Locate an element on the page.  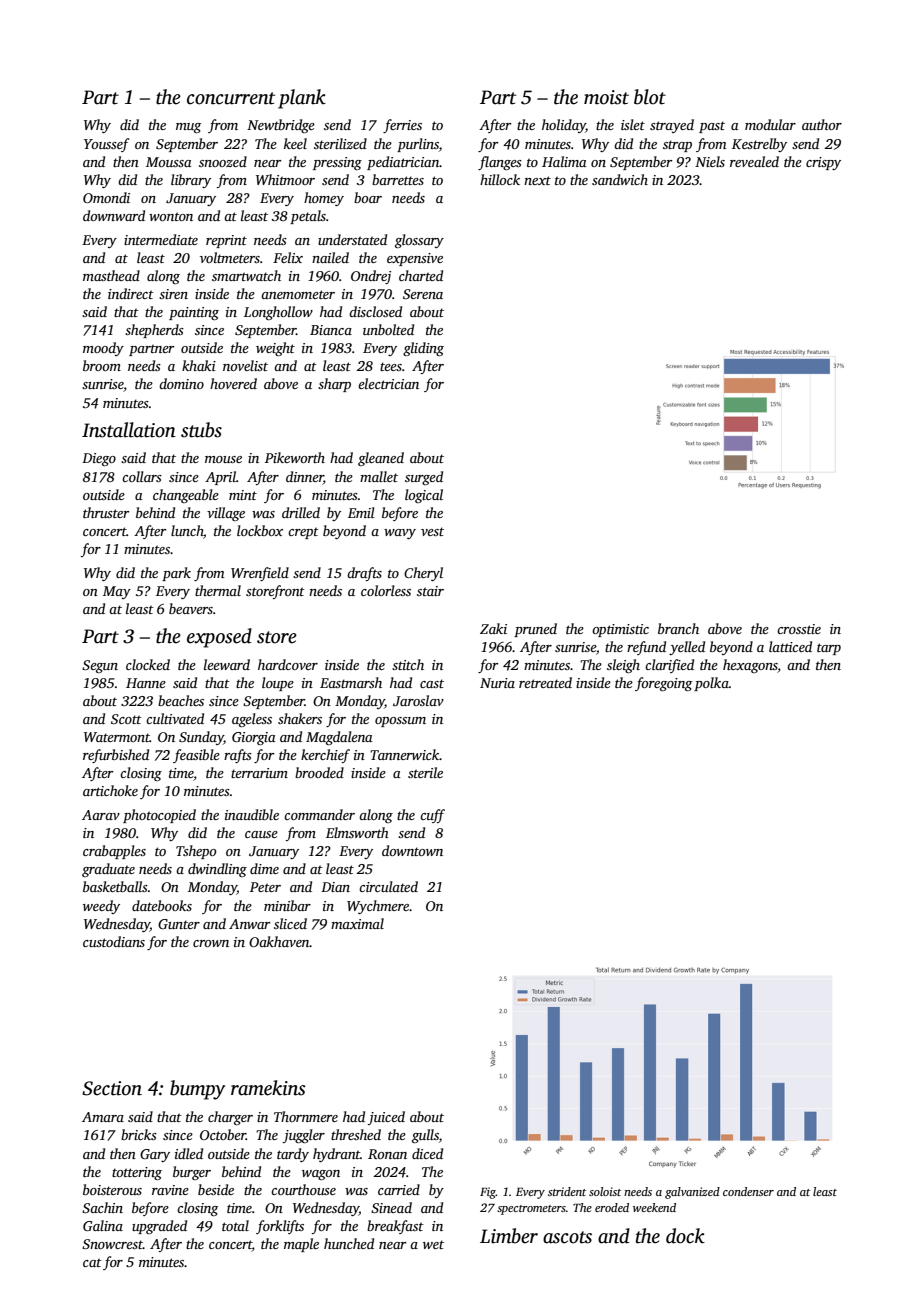
Diego is located at coordinates (99, 459).
